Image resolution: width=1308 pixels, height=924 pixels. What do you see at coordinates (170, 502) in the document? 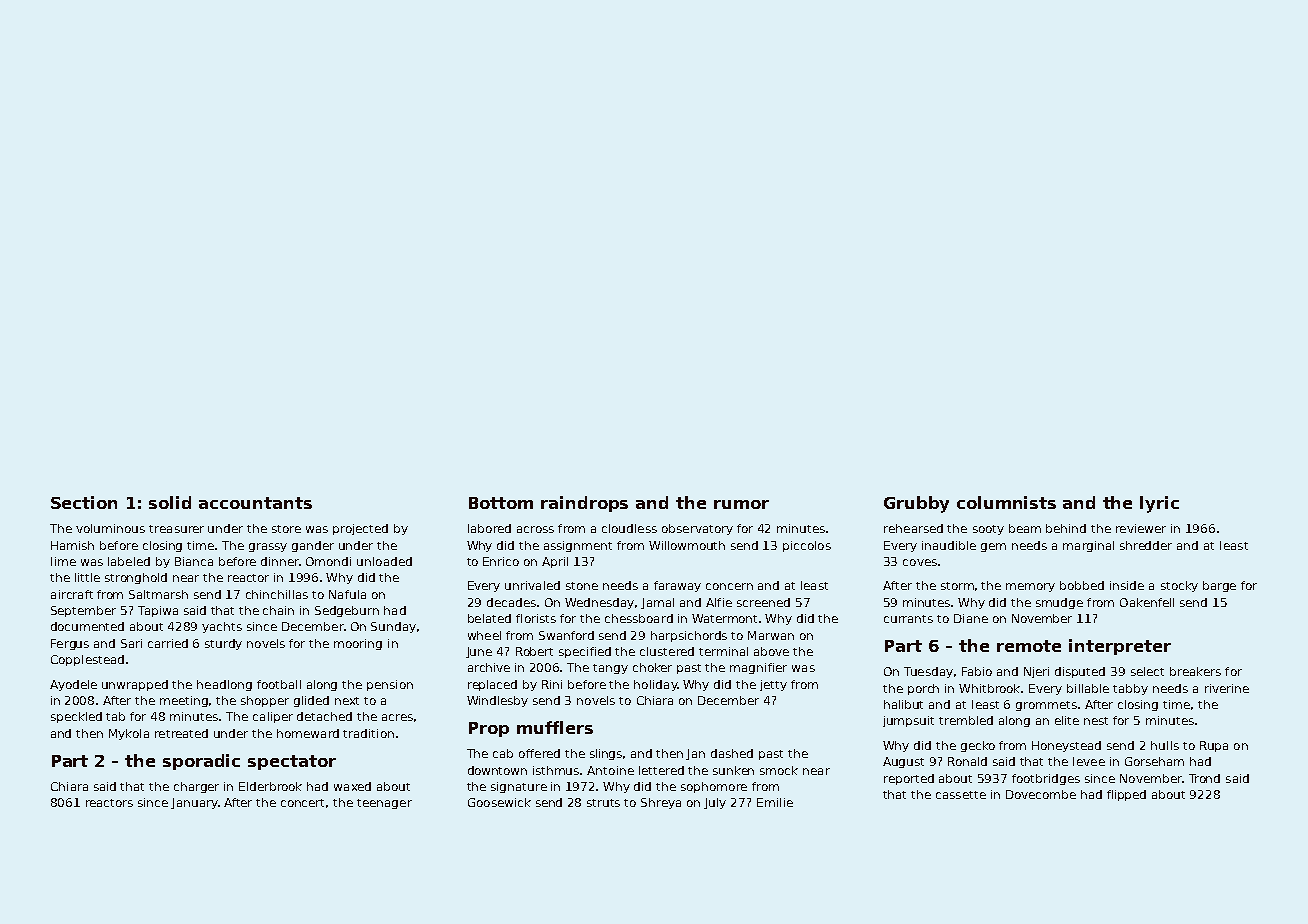
I see `solid` at bounding box center [170, 502].
